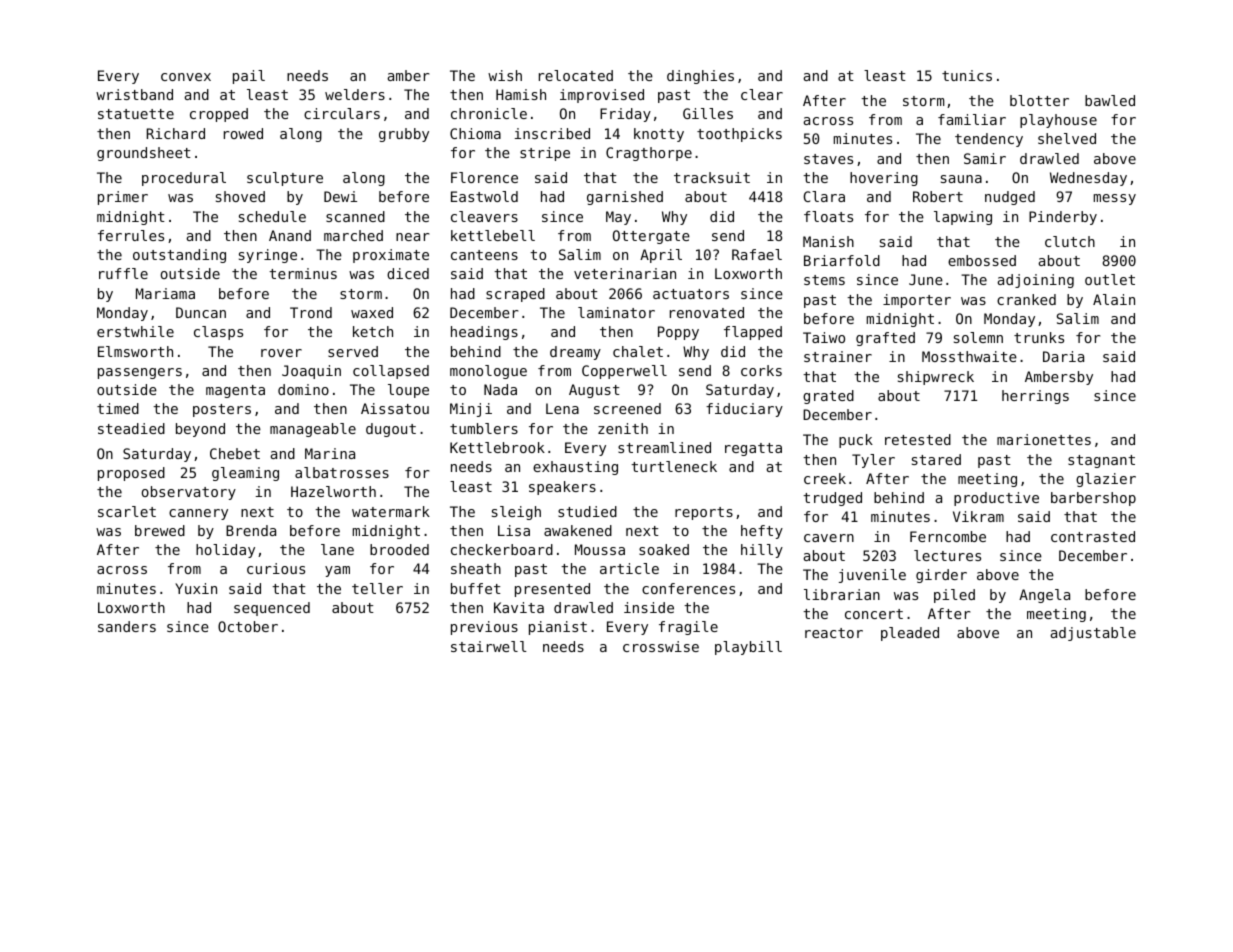 The width and height of the page is (1233, 952). What do you see at coordinates (963, 218) in the page?
I see `lapwing` at bounding box center [963, 218].
